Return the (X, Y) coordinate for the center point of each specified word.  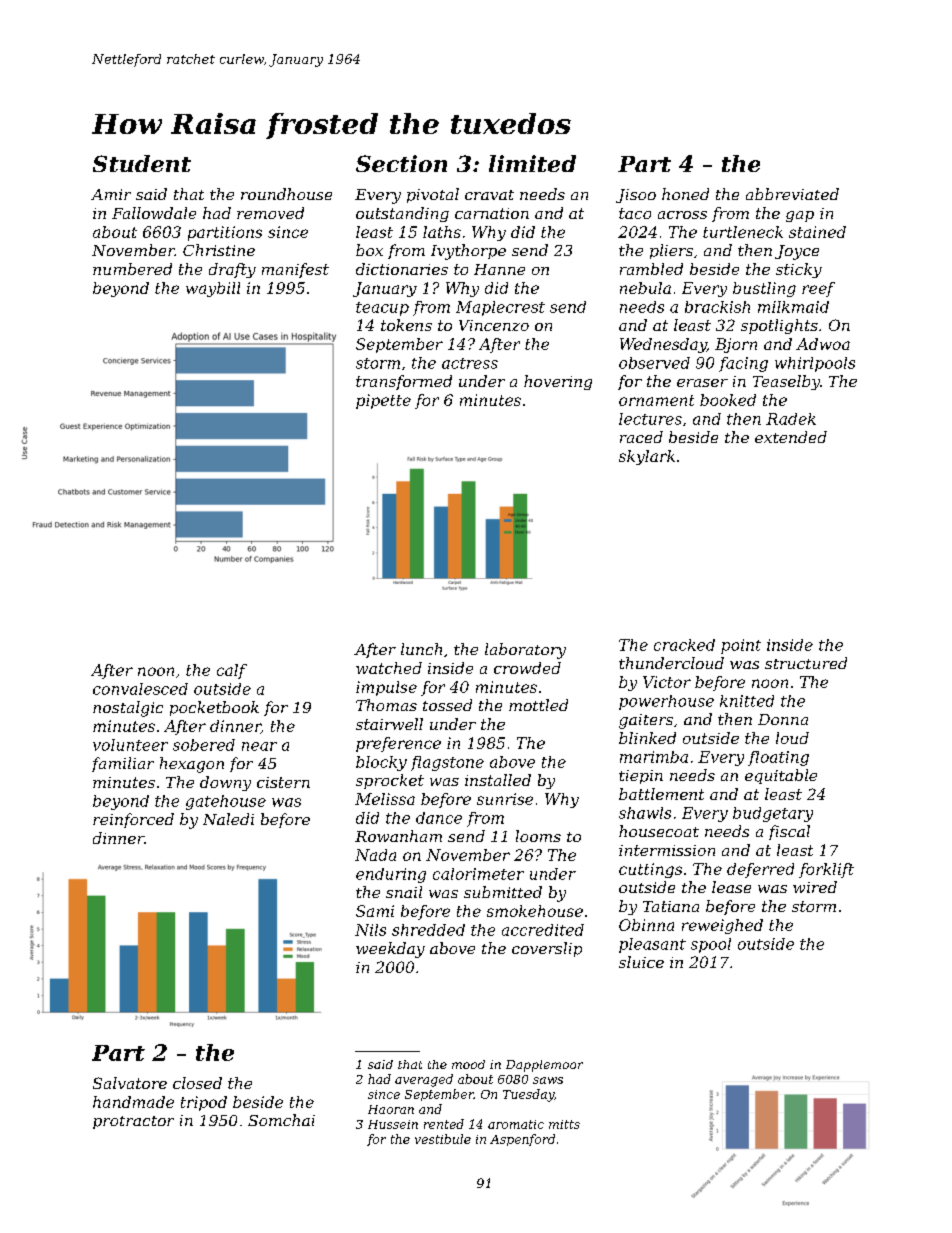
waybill (213, 289)
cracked (684, 645)
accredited (543, 930)
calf (232, 671)
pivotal (433, 195)
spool (711, 945)
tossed (447, 705)
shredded (428, 930)
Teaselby (786, 382)
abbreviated (792, 194)
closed (197, 1083)
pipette (383, 401)
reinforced (133, 820)
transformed (404, 382)
